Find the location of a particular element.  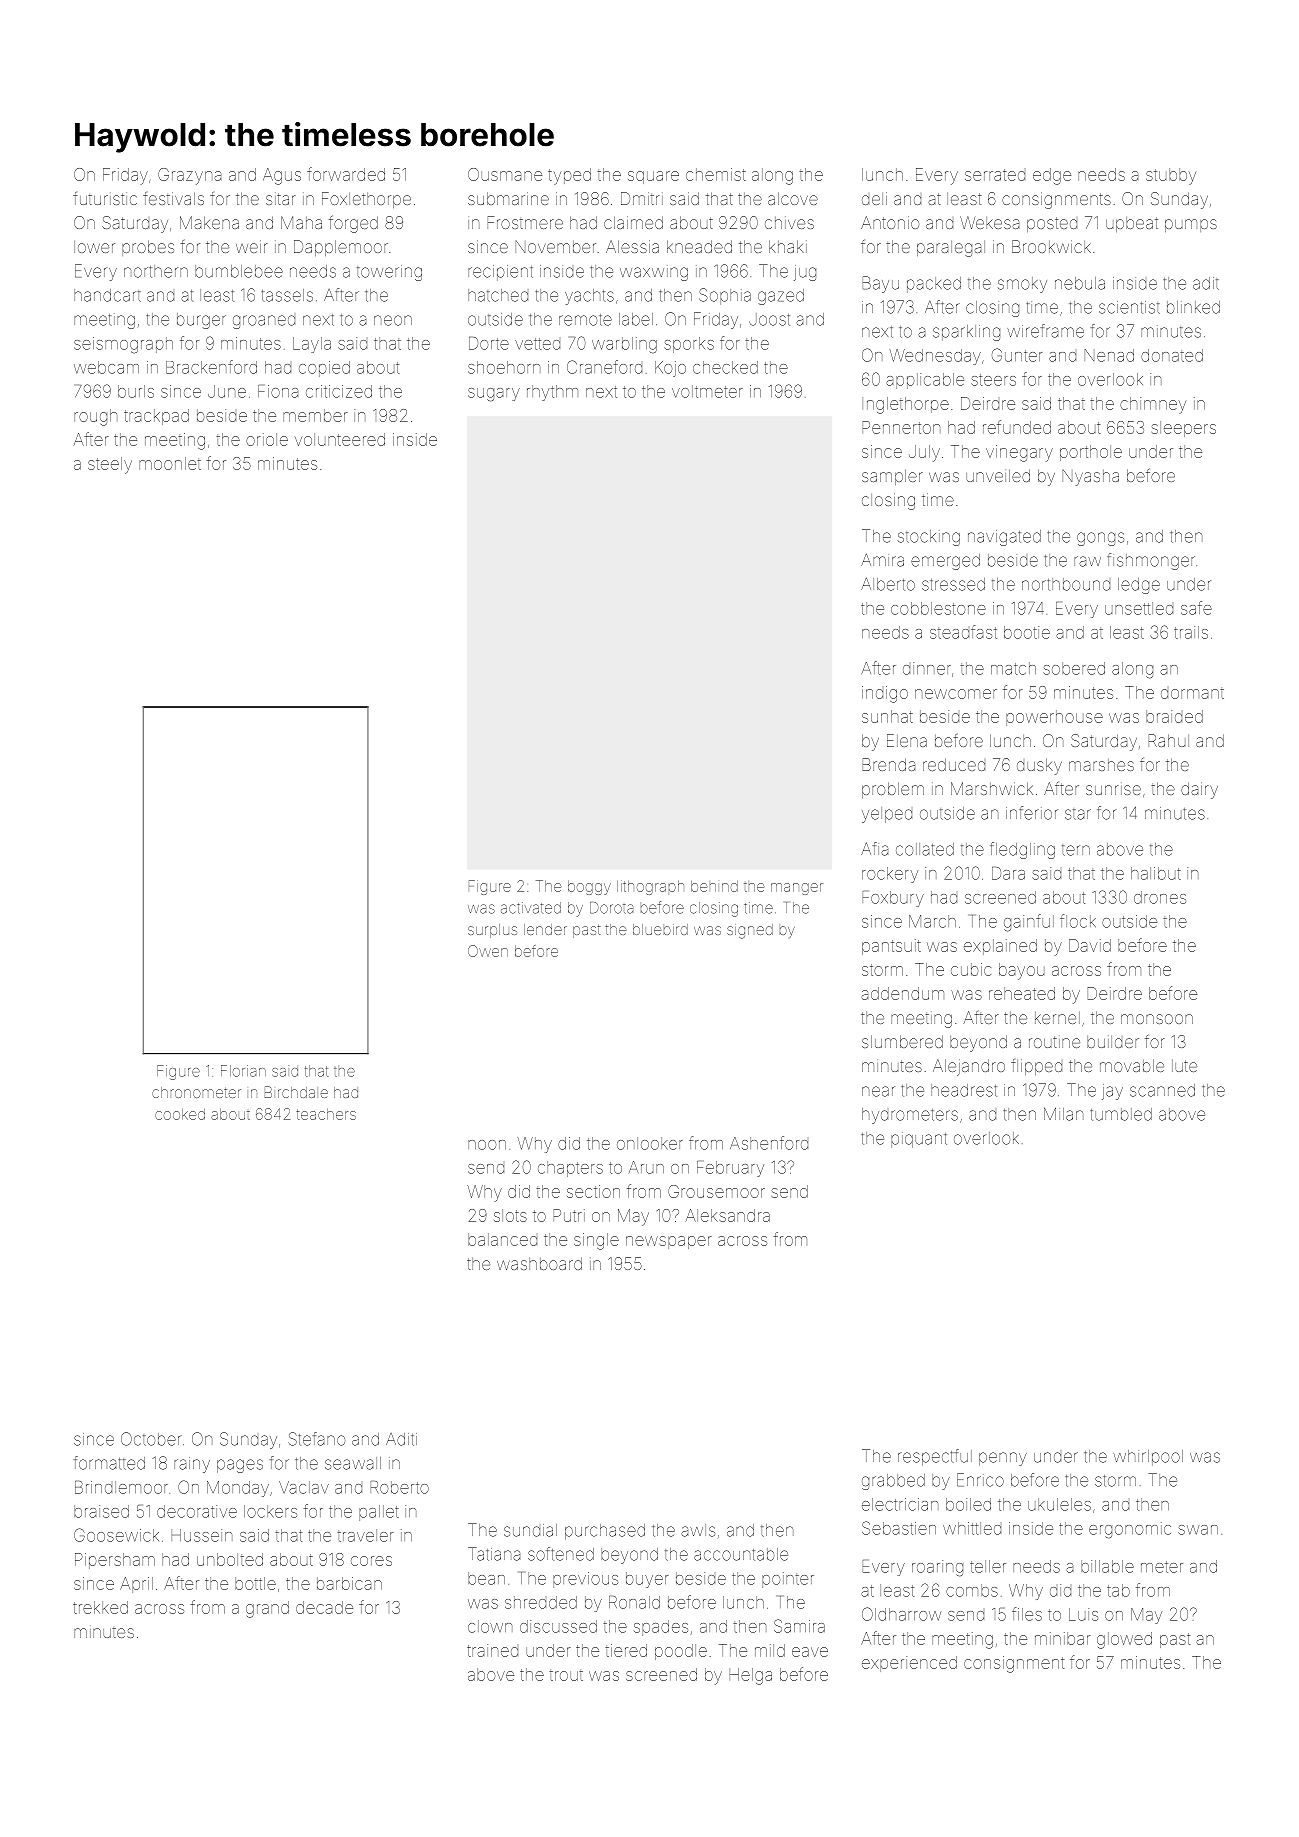

boggy is located at coordinates (589, 888).
